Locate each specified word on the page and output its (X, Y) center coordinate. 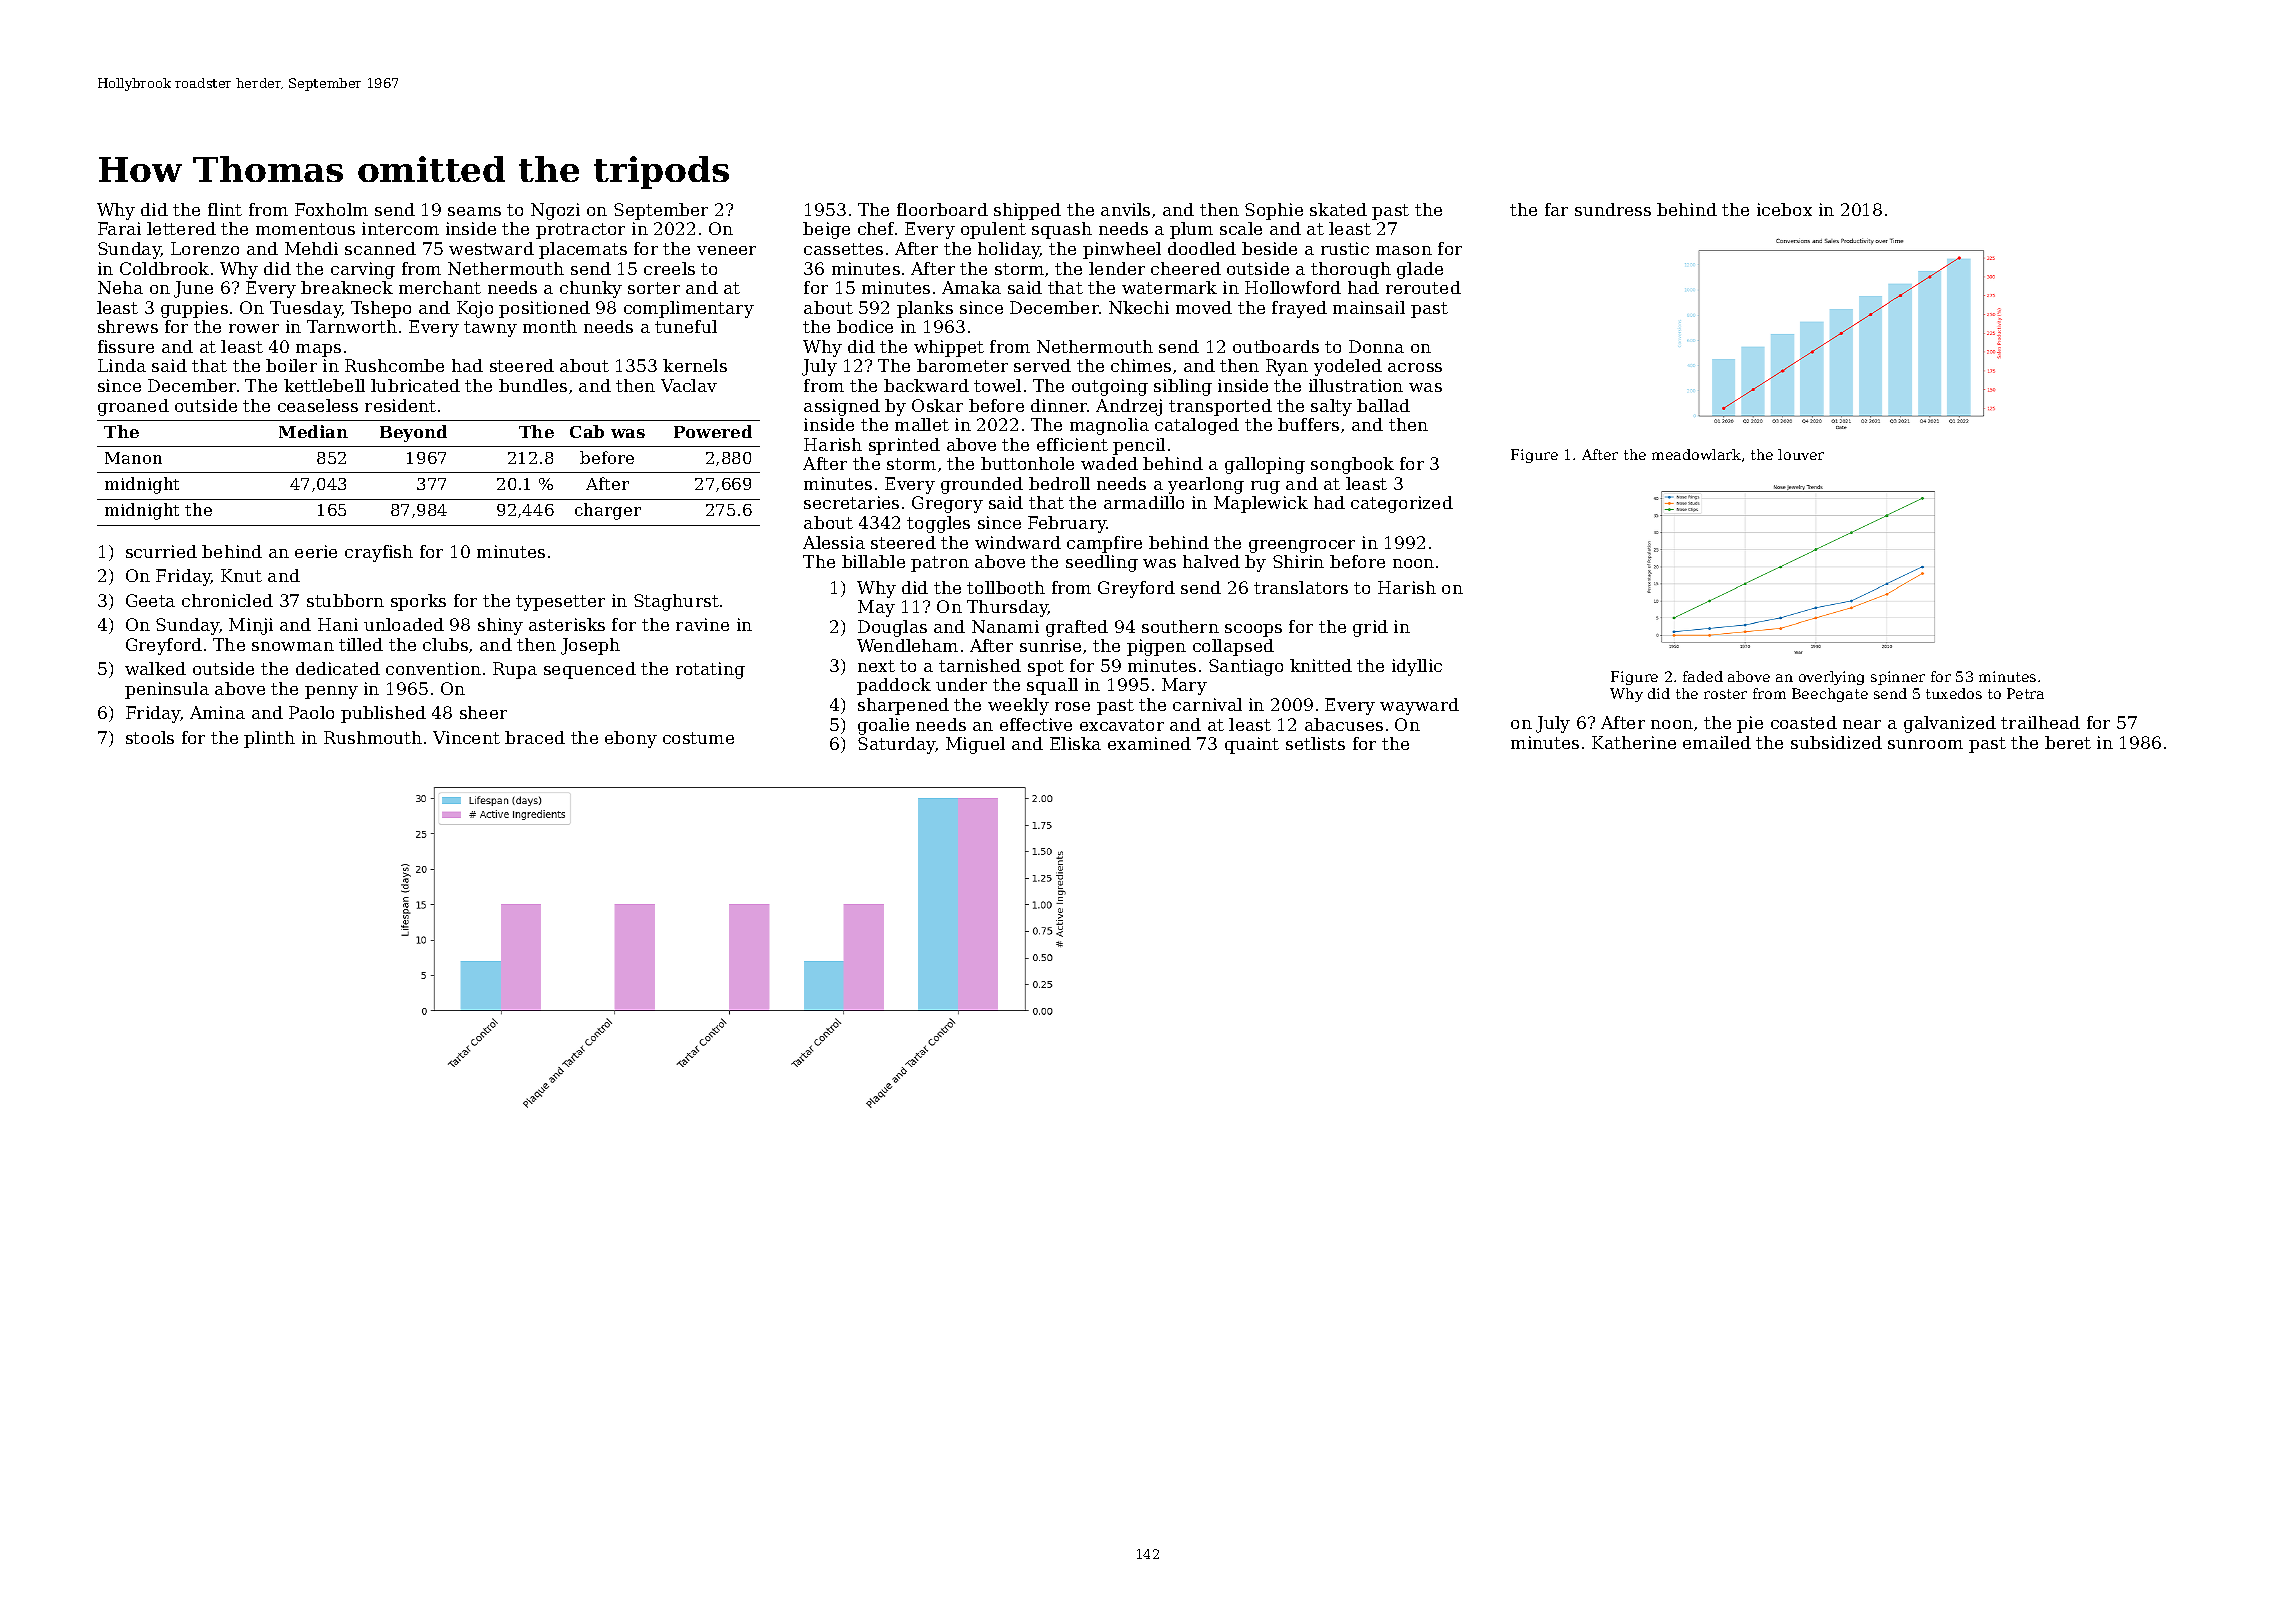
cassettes (843, 249)
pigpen (1156, 647)
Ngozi (555, 211)
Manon (133, 458)
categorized (1402, 504)
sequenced (590, 670)
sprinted (904, 446)
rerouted (1423, 287)
